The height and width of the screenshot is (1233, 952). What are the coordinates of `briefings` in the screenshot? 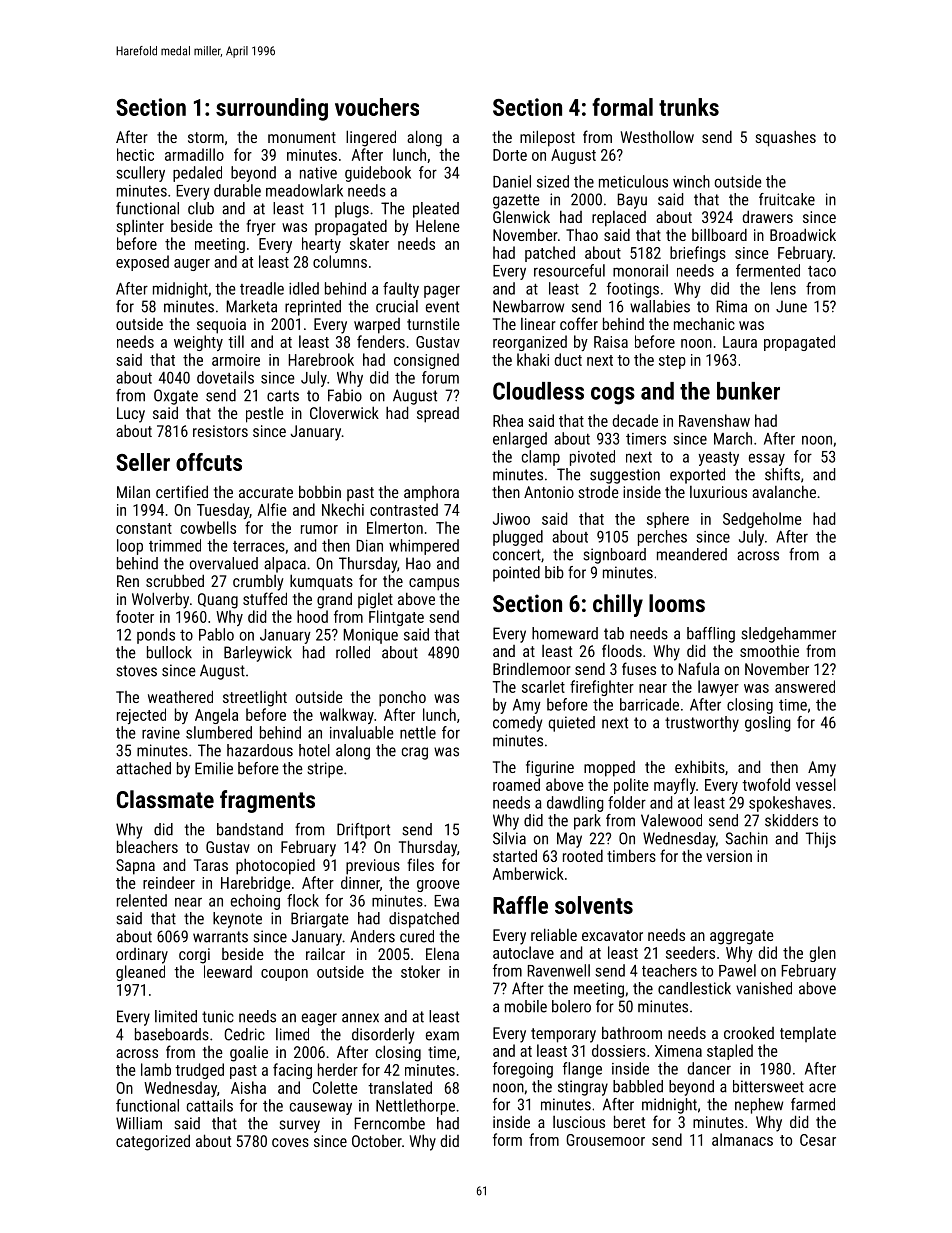 It's located at (698, 254).
